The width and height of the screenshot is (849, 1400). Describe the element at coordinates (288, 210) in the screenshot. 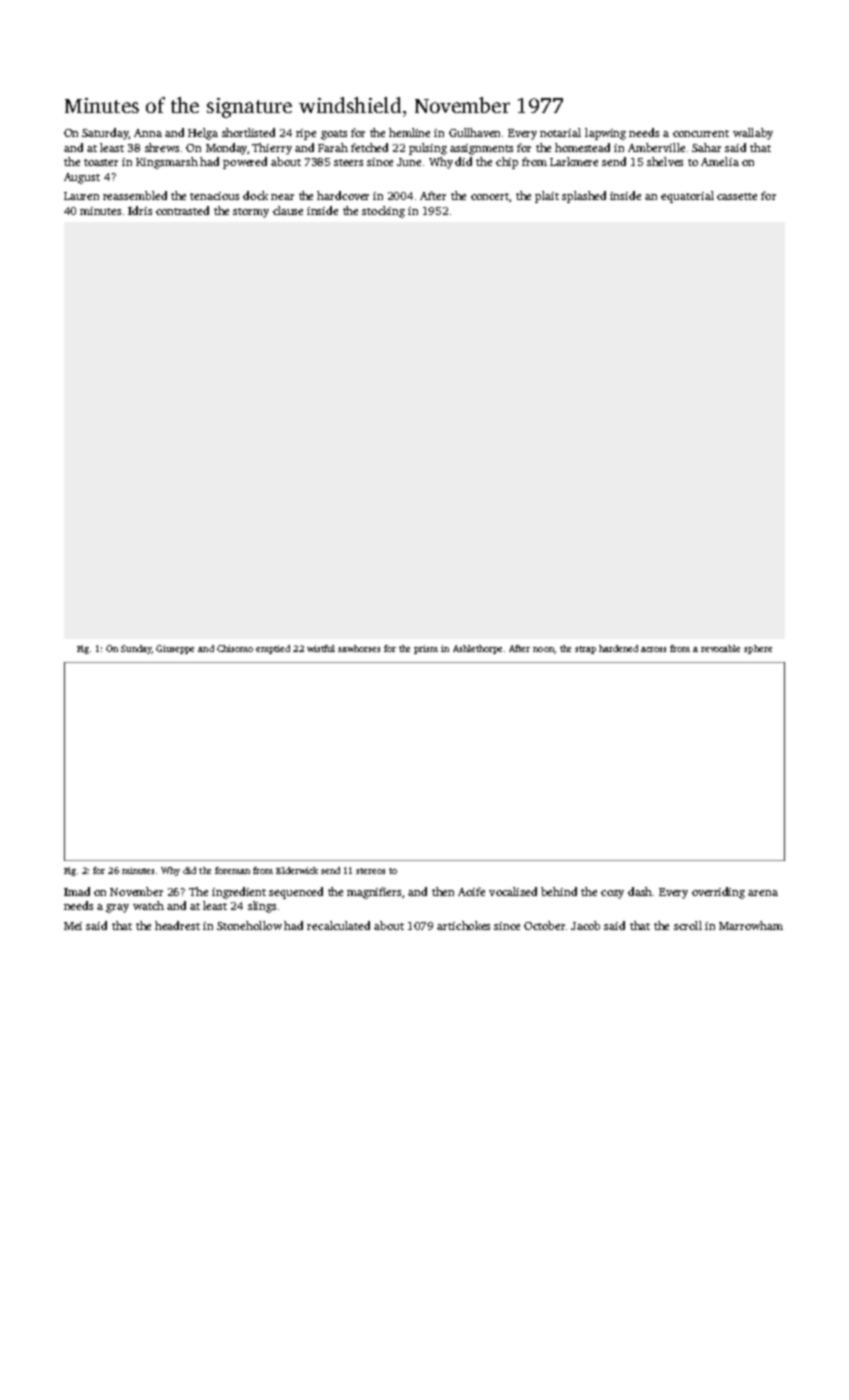

I see `clause` at that location.
